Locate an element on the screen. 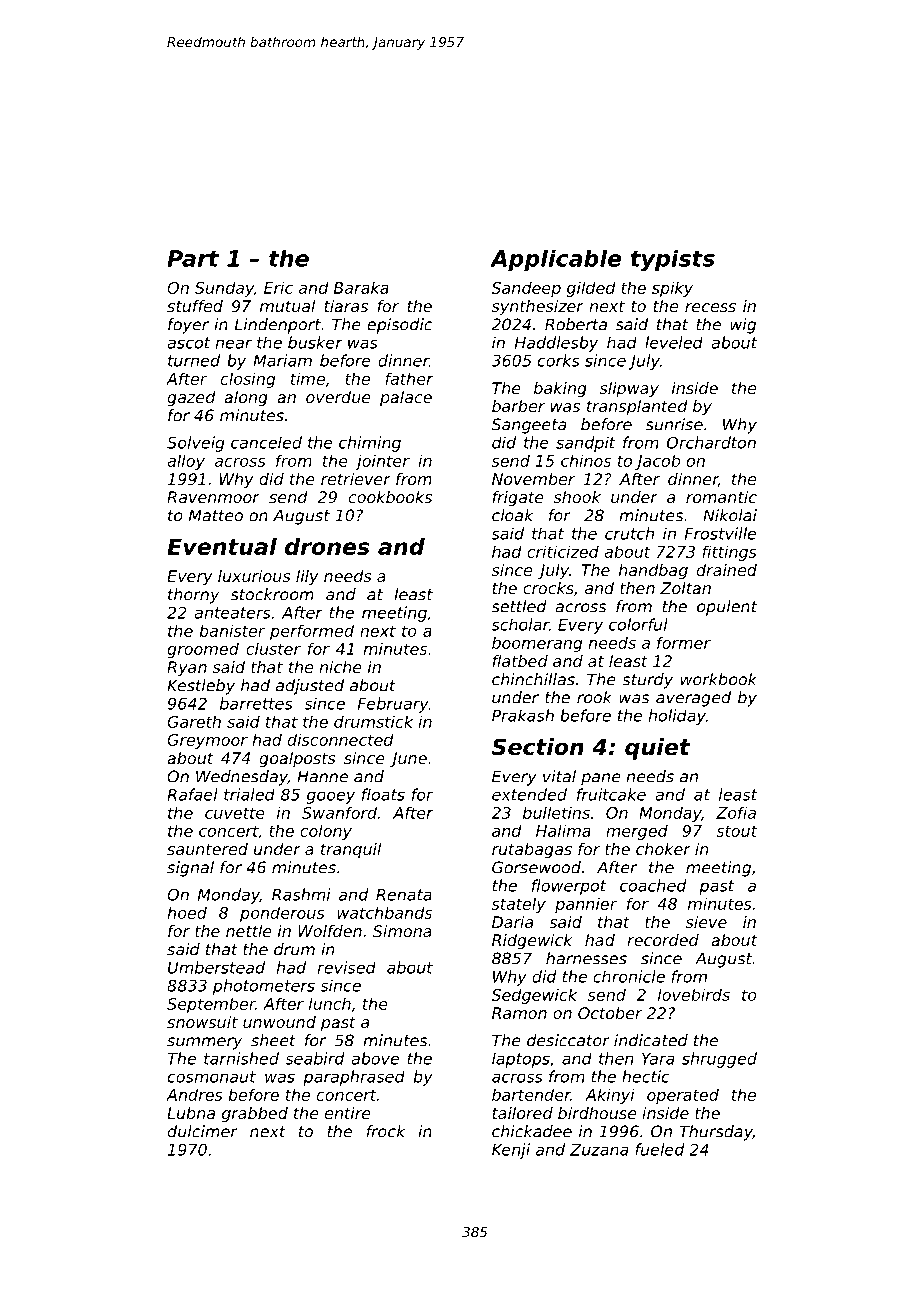 Image resolution: width=924 pixels, height=1311 pixels. time is located at coordinates (308, 378).
